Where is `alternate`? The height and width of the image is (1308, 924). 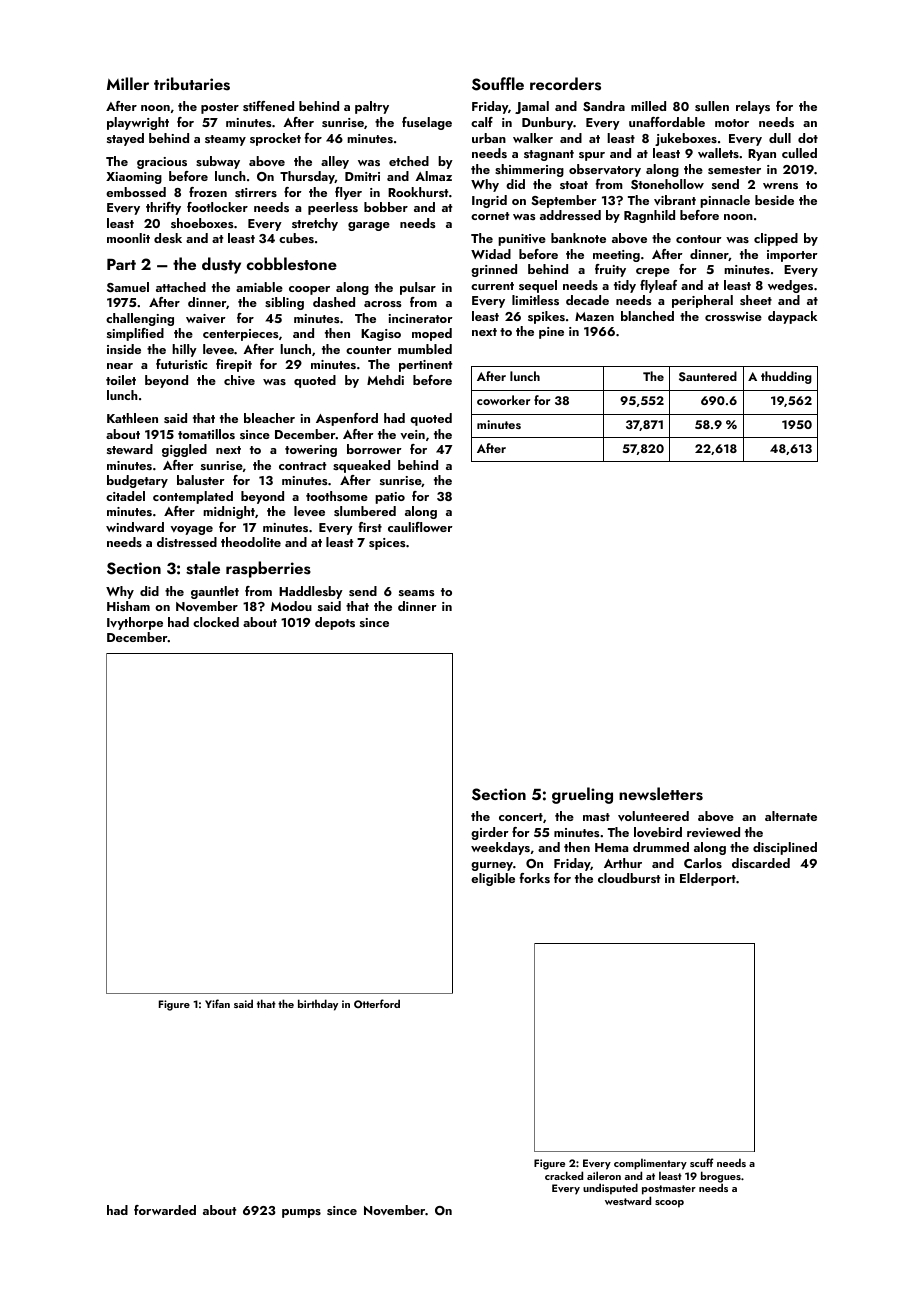
alternate is located at coordinates (791, 816).
